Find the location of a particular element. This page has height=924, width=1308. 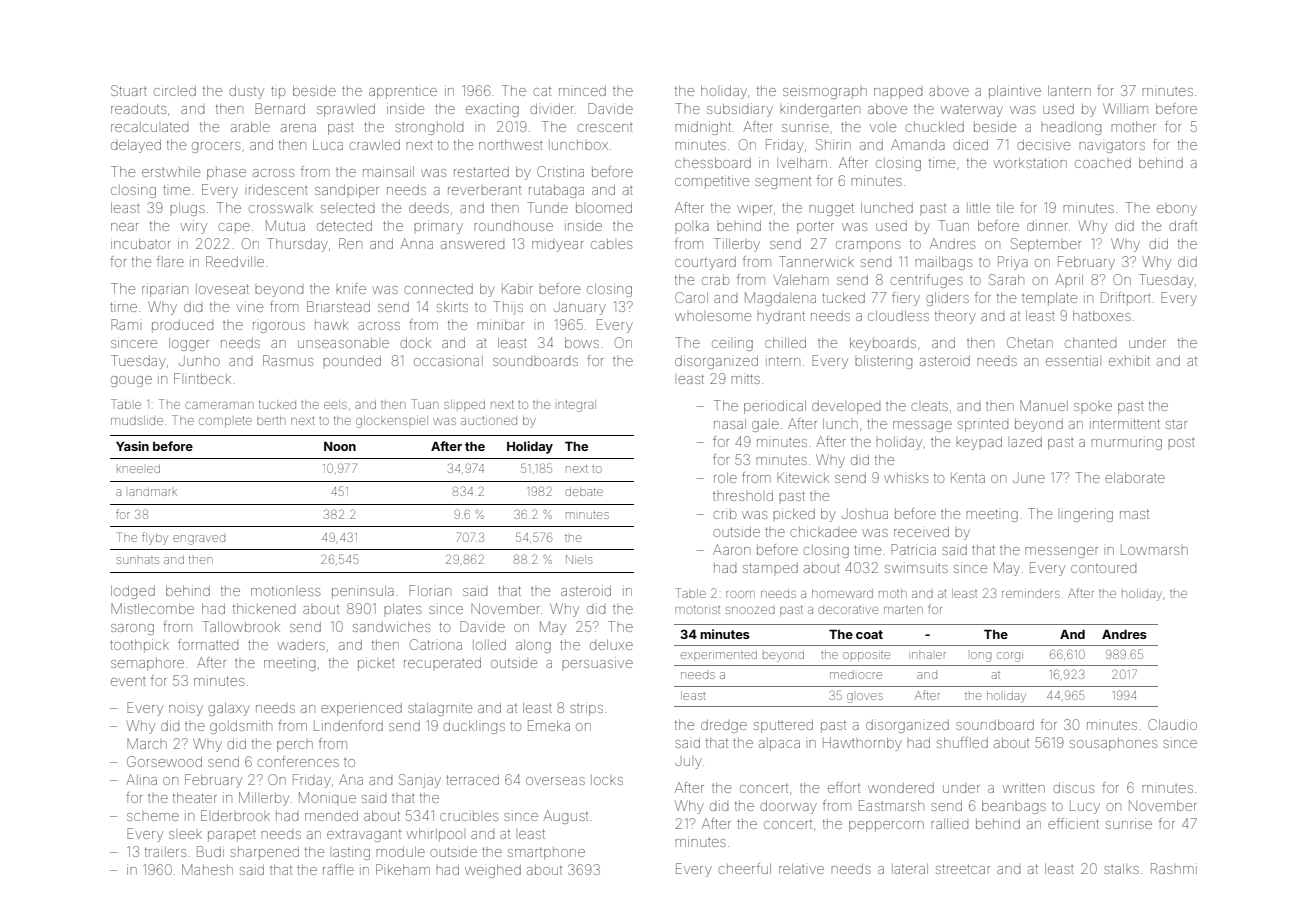

apprentice is located at coordinates (403, 92).
